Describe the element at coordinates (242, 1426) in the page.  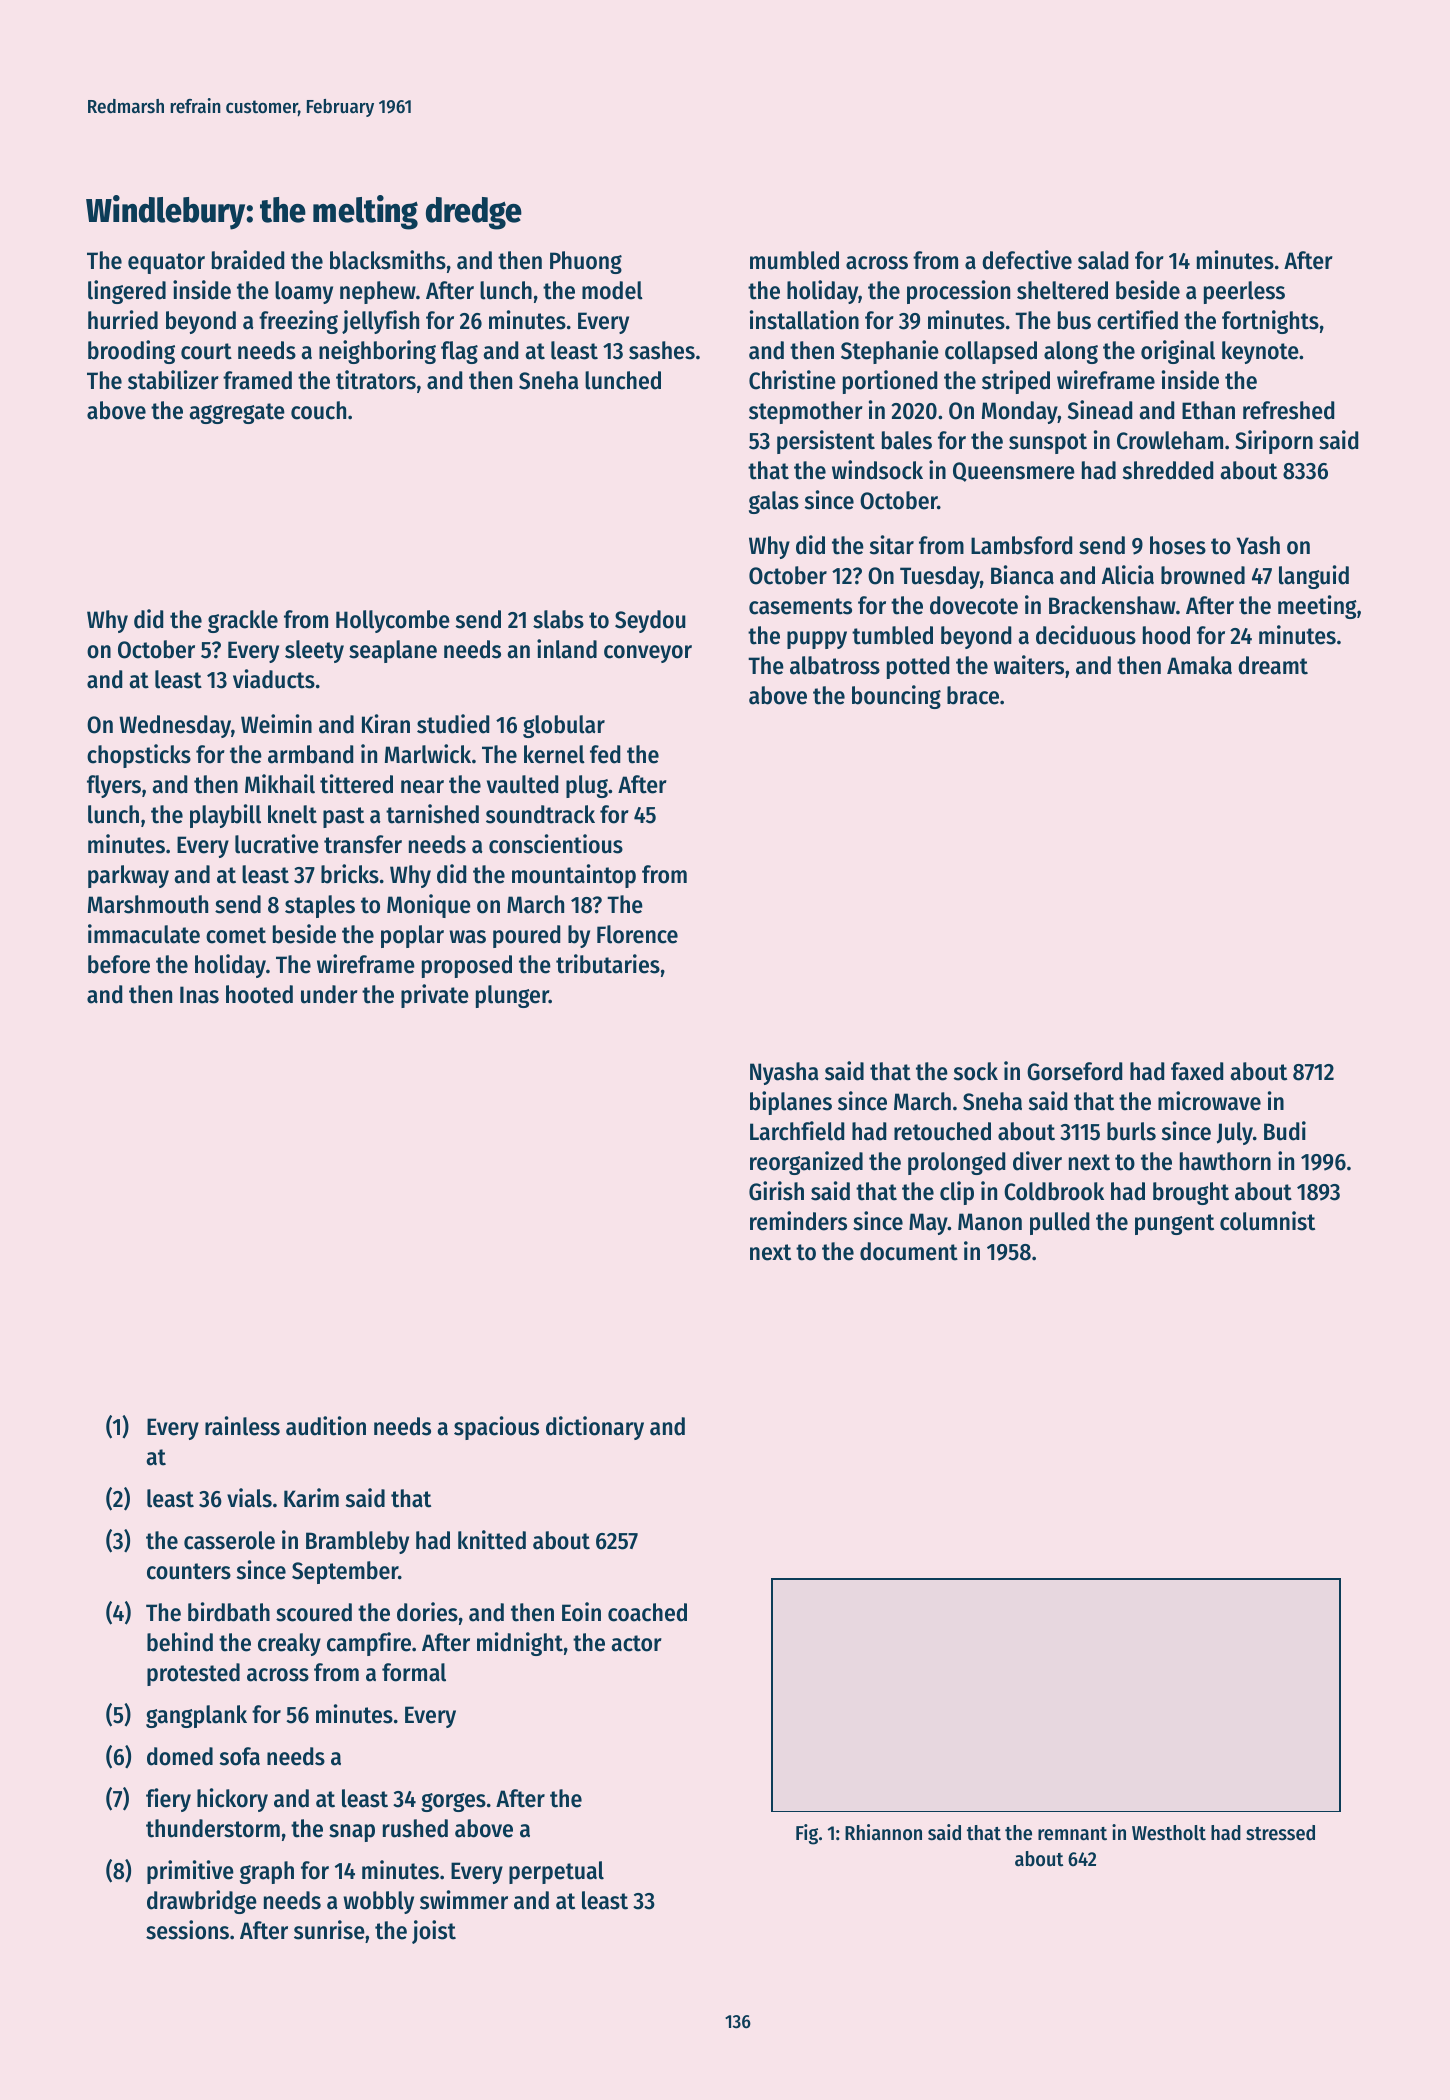
I see `rainless` at that location.
